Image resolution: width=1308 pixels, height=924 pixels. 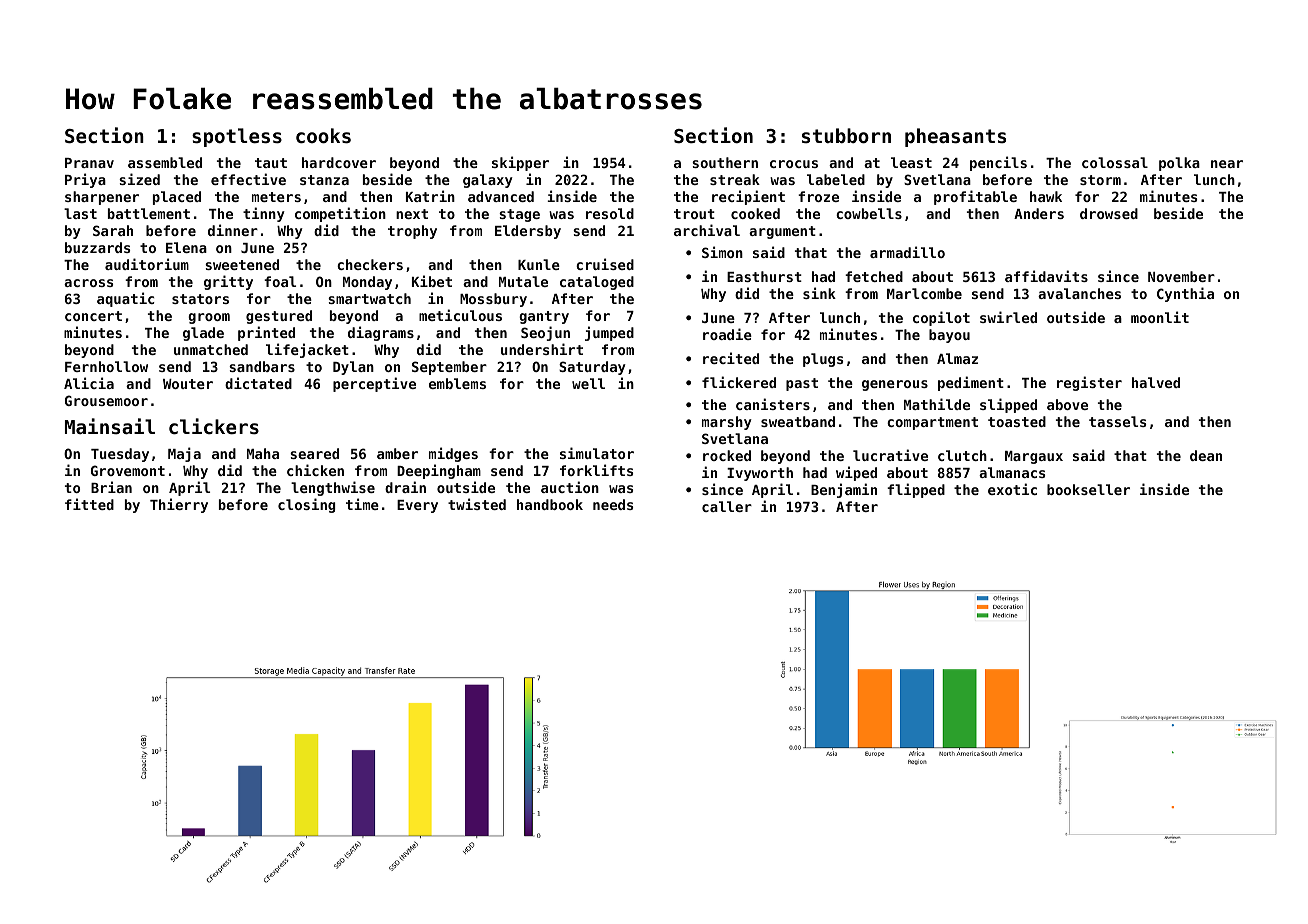 I want to click on halved, so click(x=1156, y=382).
